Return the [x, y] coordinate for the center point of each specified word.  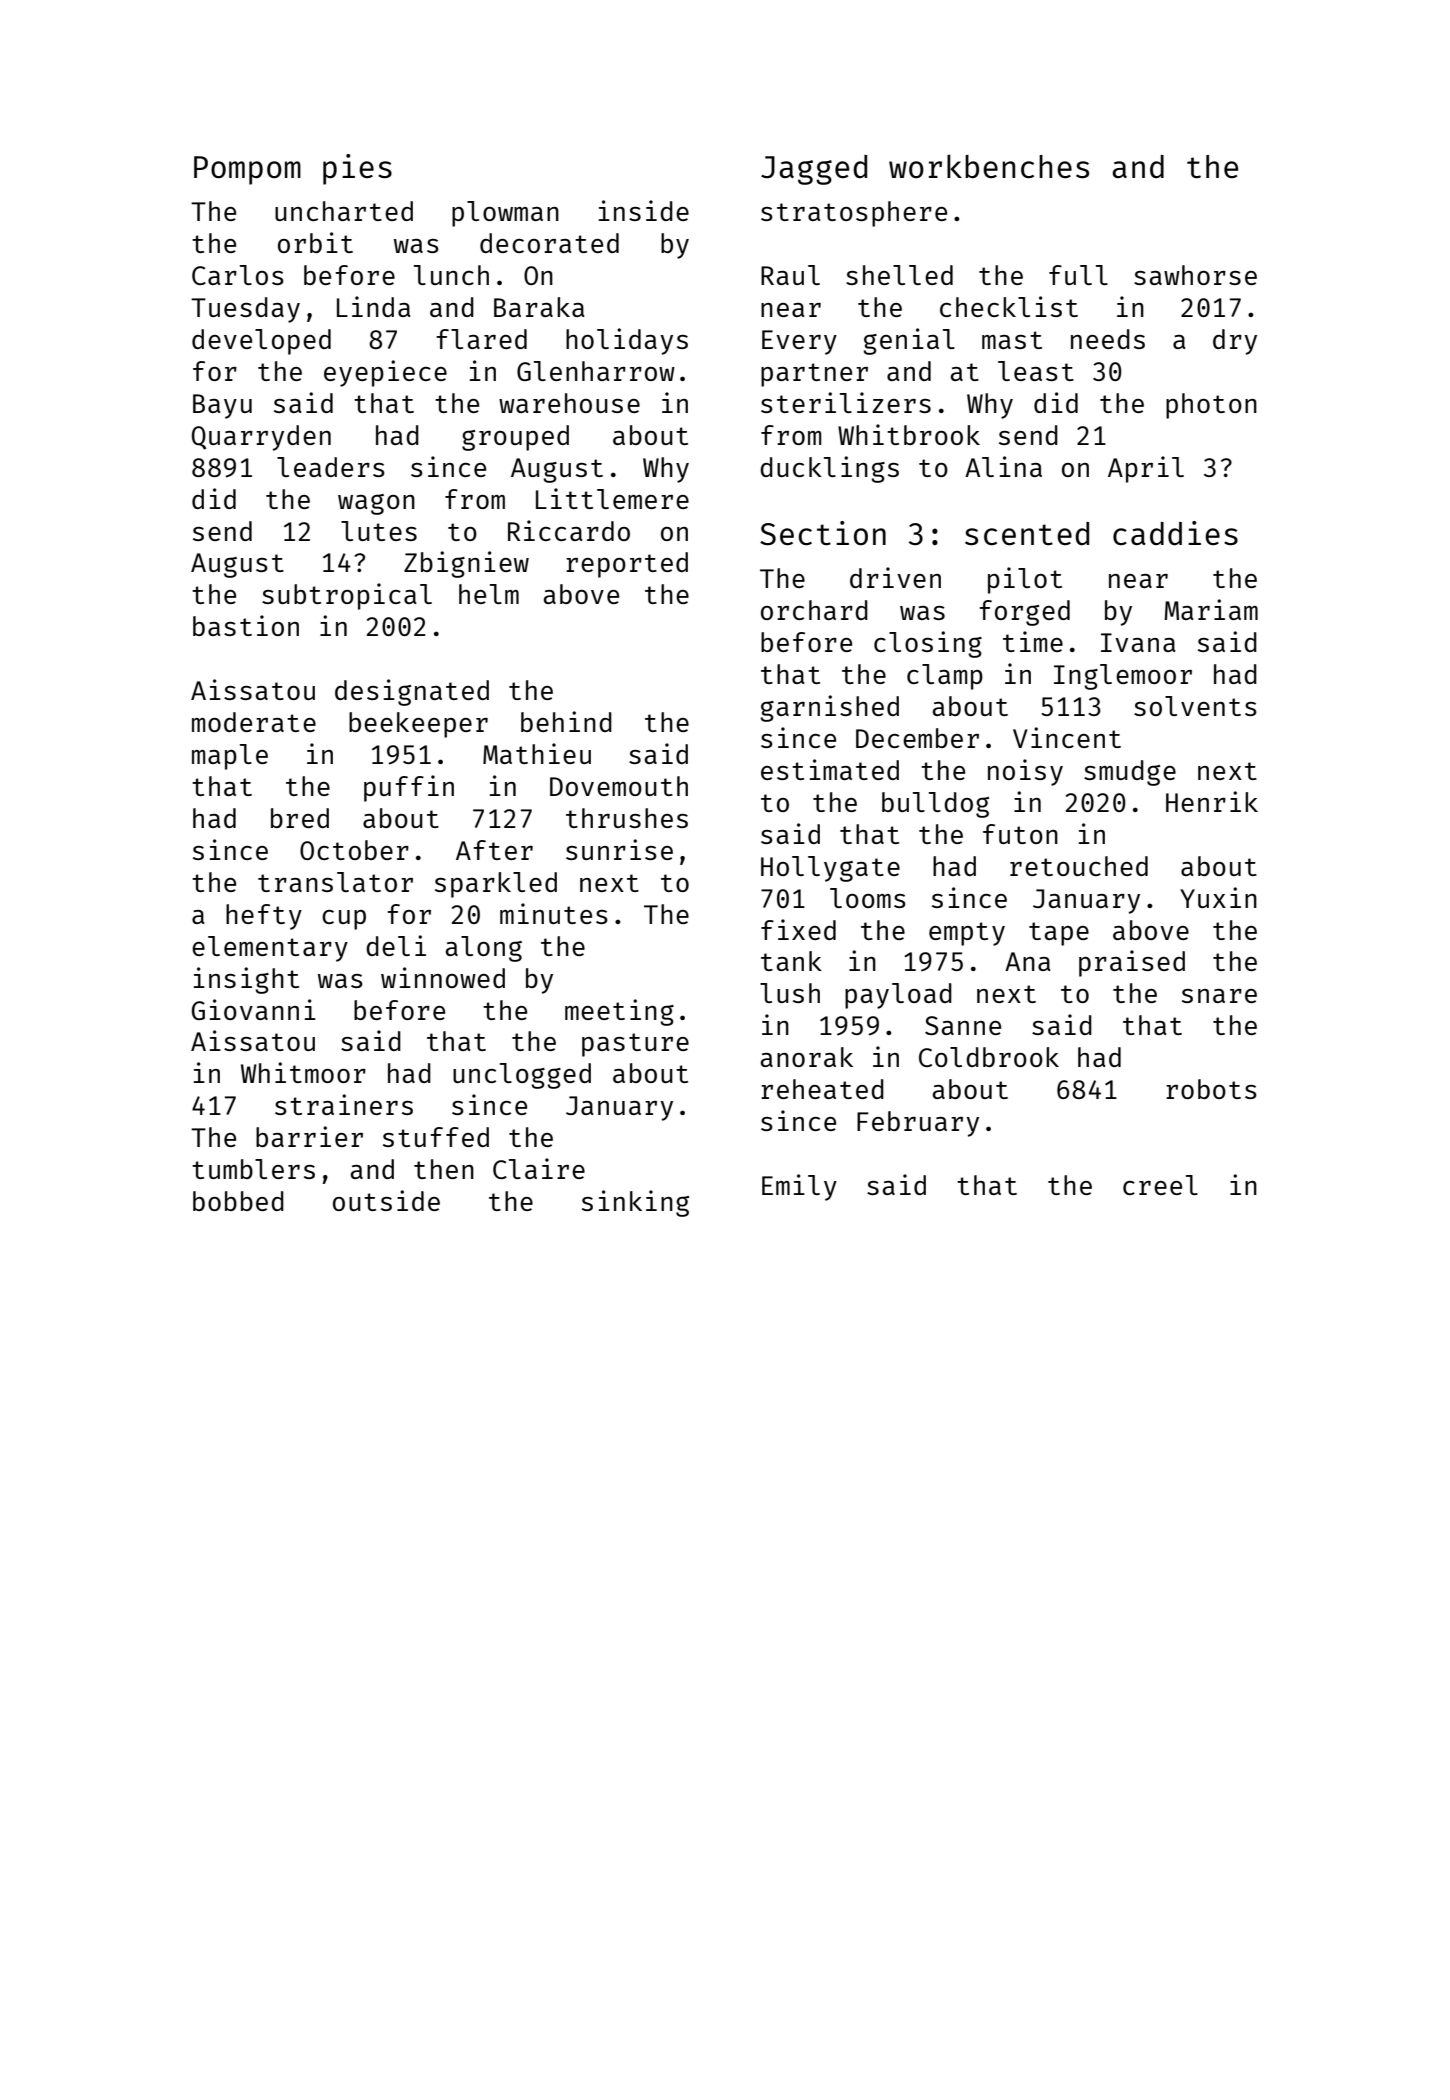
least [1036, 371]
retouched [1079, 866]
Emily [799, 1187]
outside [386, 1200]
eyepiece [385, 373]
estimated [830, 769]
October [354, 850]
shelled [899, 275]
